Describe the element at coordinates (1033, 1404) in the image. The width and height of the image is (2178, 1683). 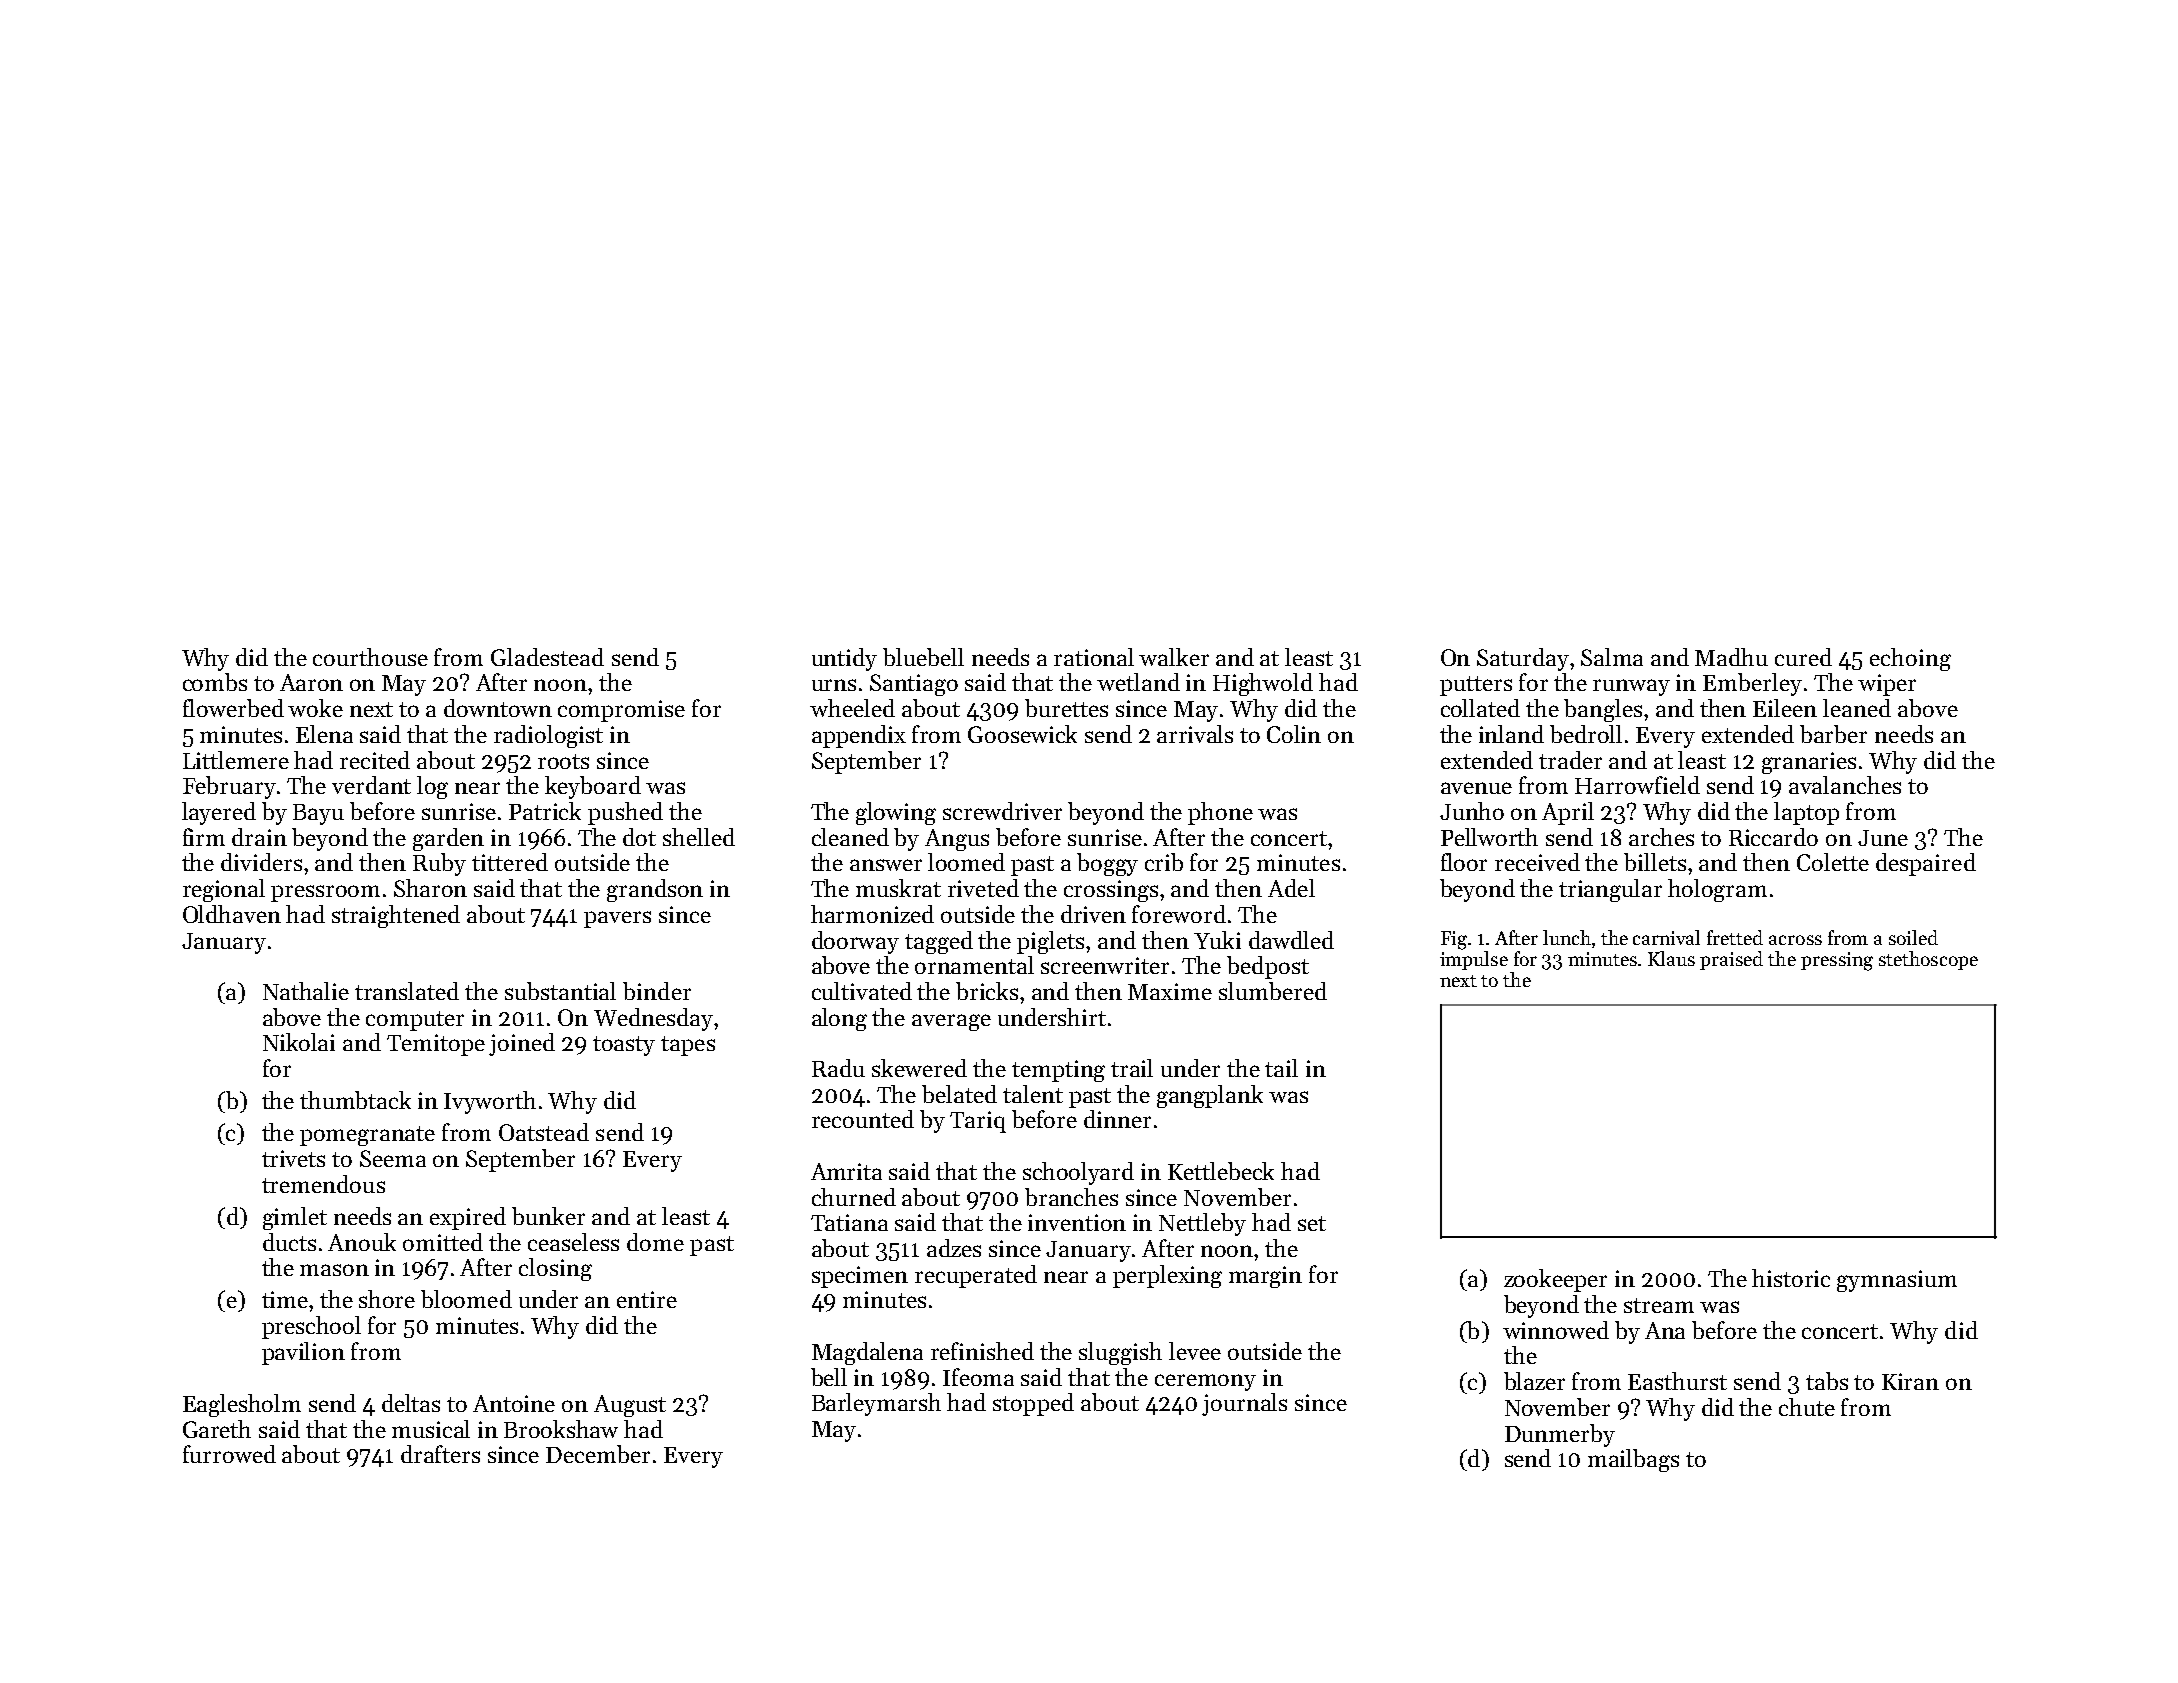
I see `stopped` at that location.
